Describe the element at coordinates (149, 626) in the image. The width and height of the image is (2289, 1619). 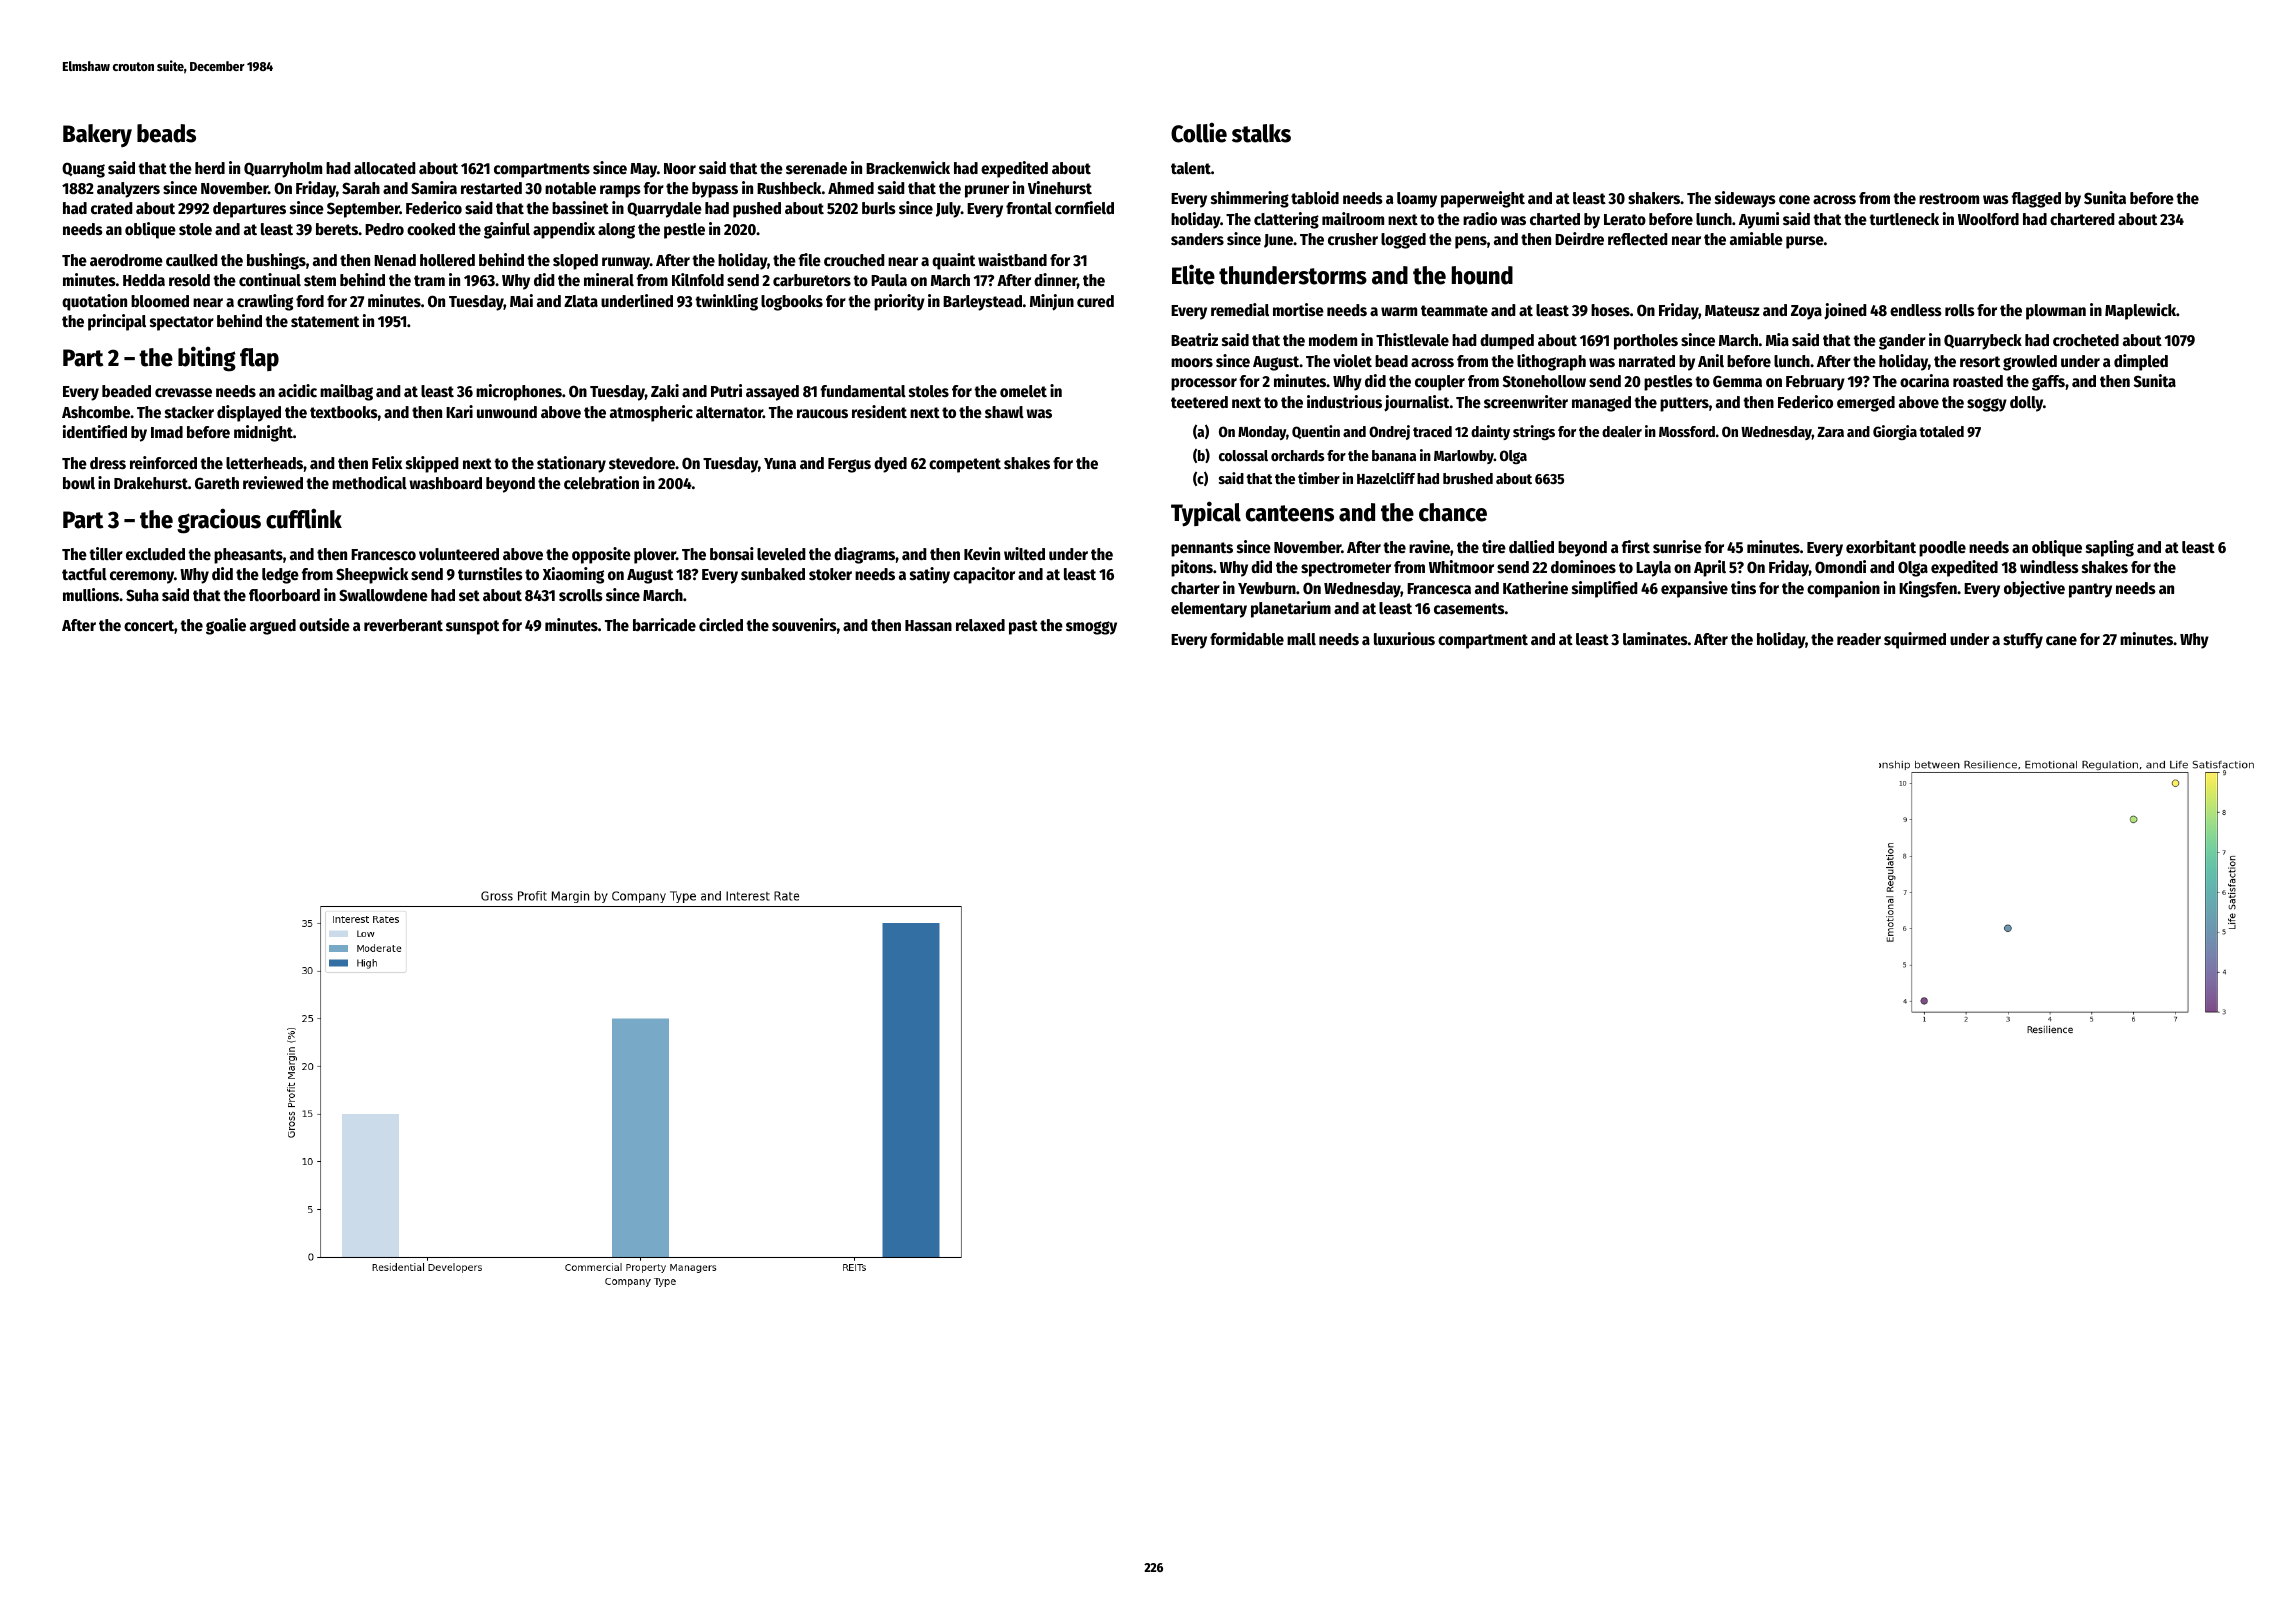
I see `concert` at that location.
